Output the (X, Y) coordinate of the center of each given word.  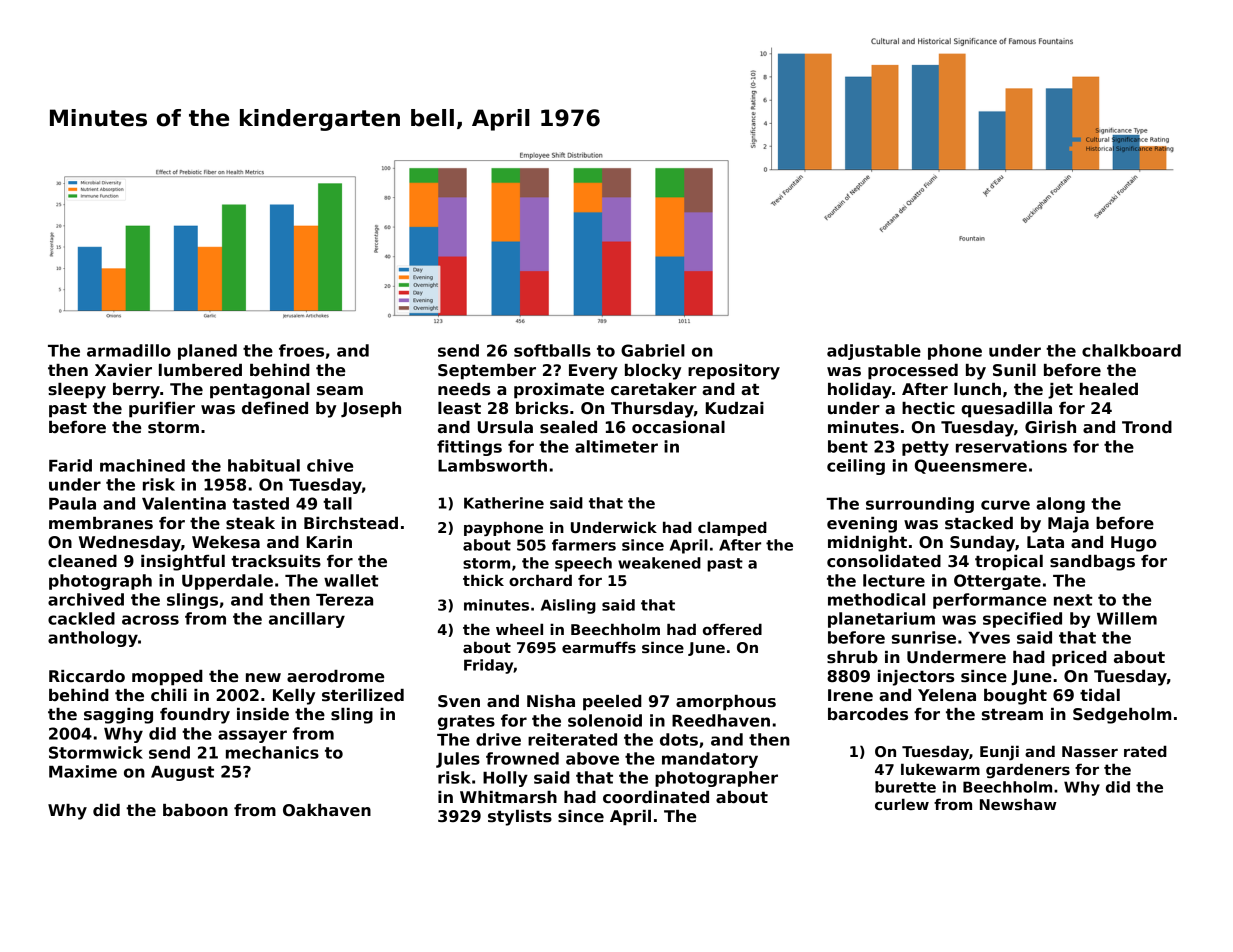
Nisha (551, 701)
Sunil (1014, 370)
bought (1015, 697)
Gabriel (653, 350)
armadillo (129, 350)
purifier (162, 410)
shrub (852, 657)
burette (905, 787)
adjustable (874, 352)
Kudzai (735, 408)
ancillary (307, 620)
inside (263, 714)
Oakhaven (327, 810)
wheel (519, 629)
